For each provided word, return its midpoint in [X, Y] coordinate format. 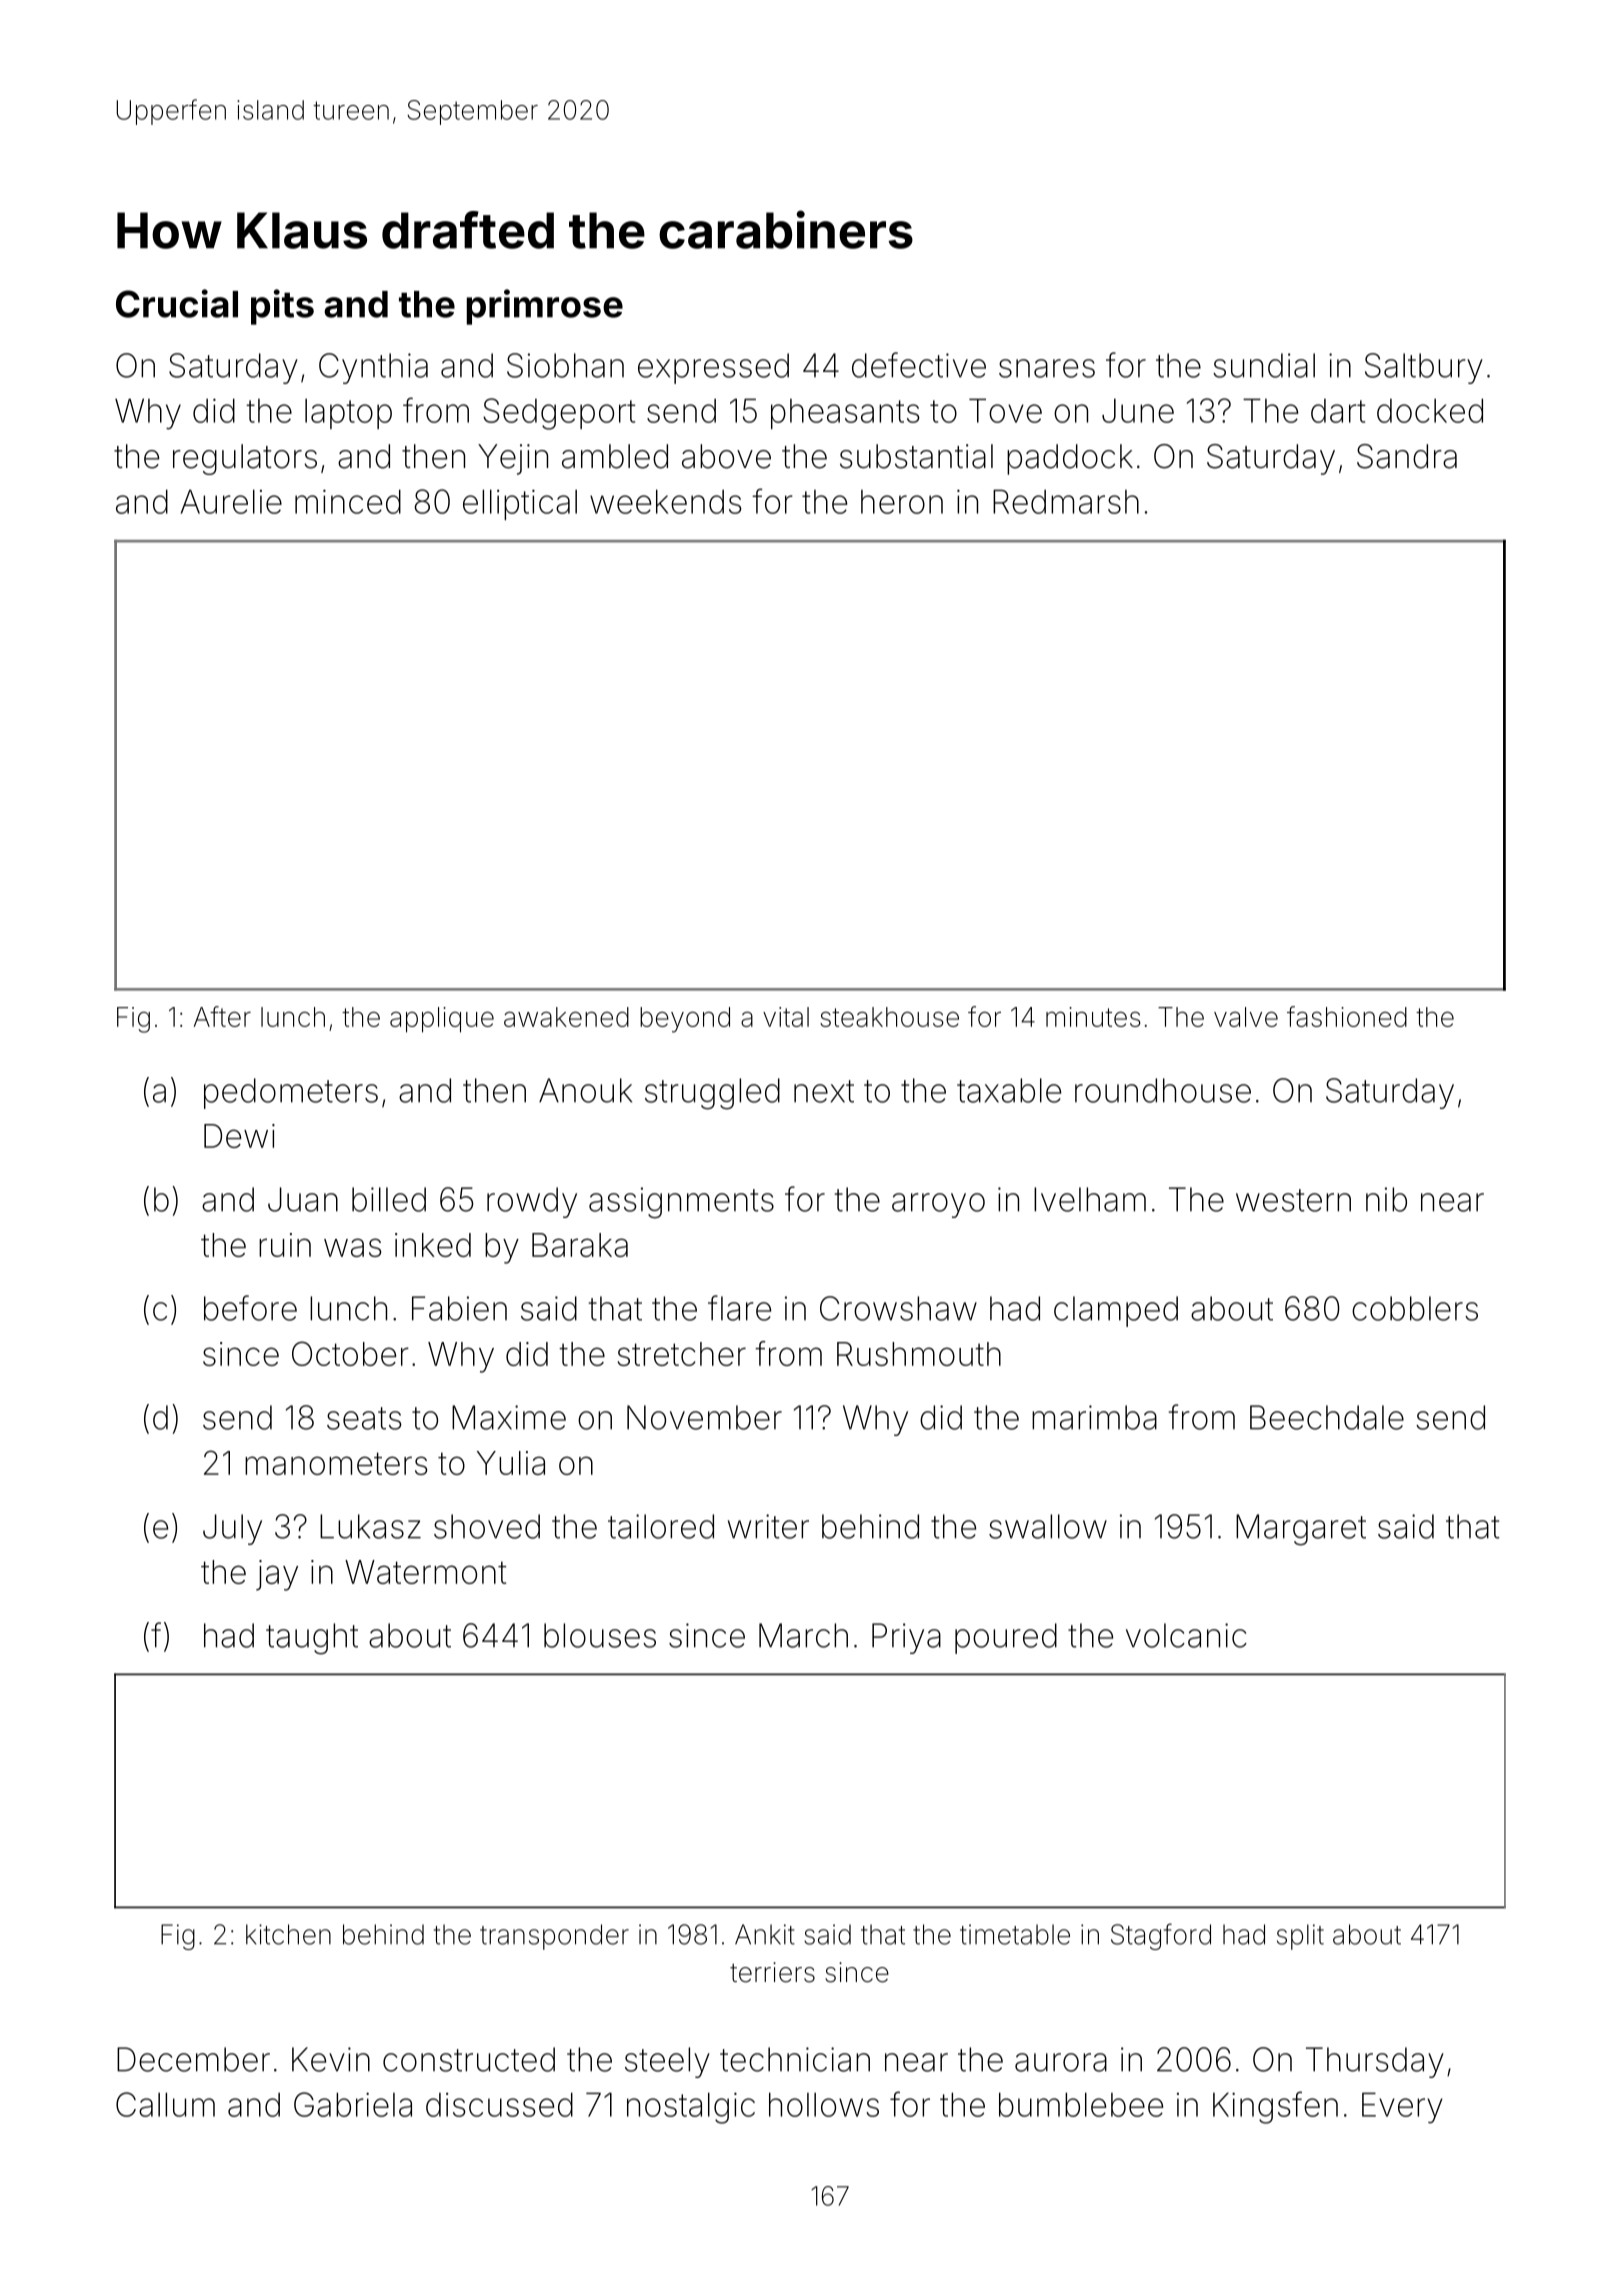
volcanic [1186, 1635]
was [352, 1247]
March [803, 1635]
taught [312, 1639]
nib [1386, 1199]
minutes [1093, 1017]
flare [739, 1308]
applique [442, 1020]
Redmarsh [1066, 501]
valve [1246, 1017]
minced [348, 501]
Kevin [331, 2059]
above [726, 456]
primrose [545, 307]
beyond [685, 1020]
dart [1338, 411]
